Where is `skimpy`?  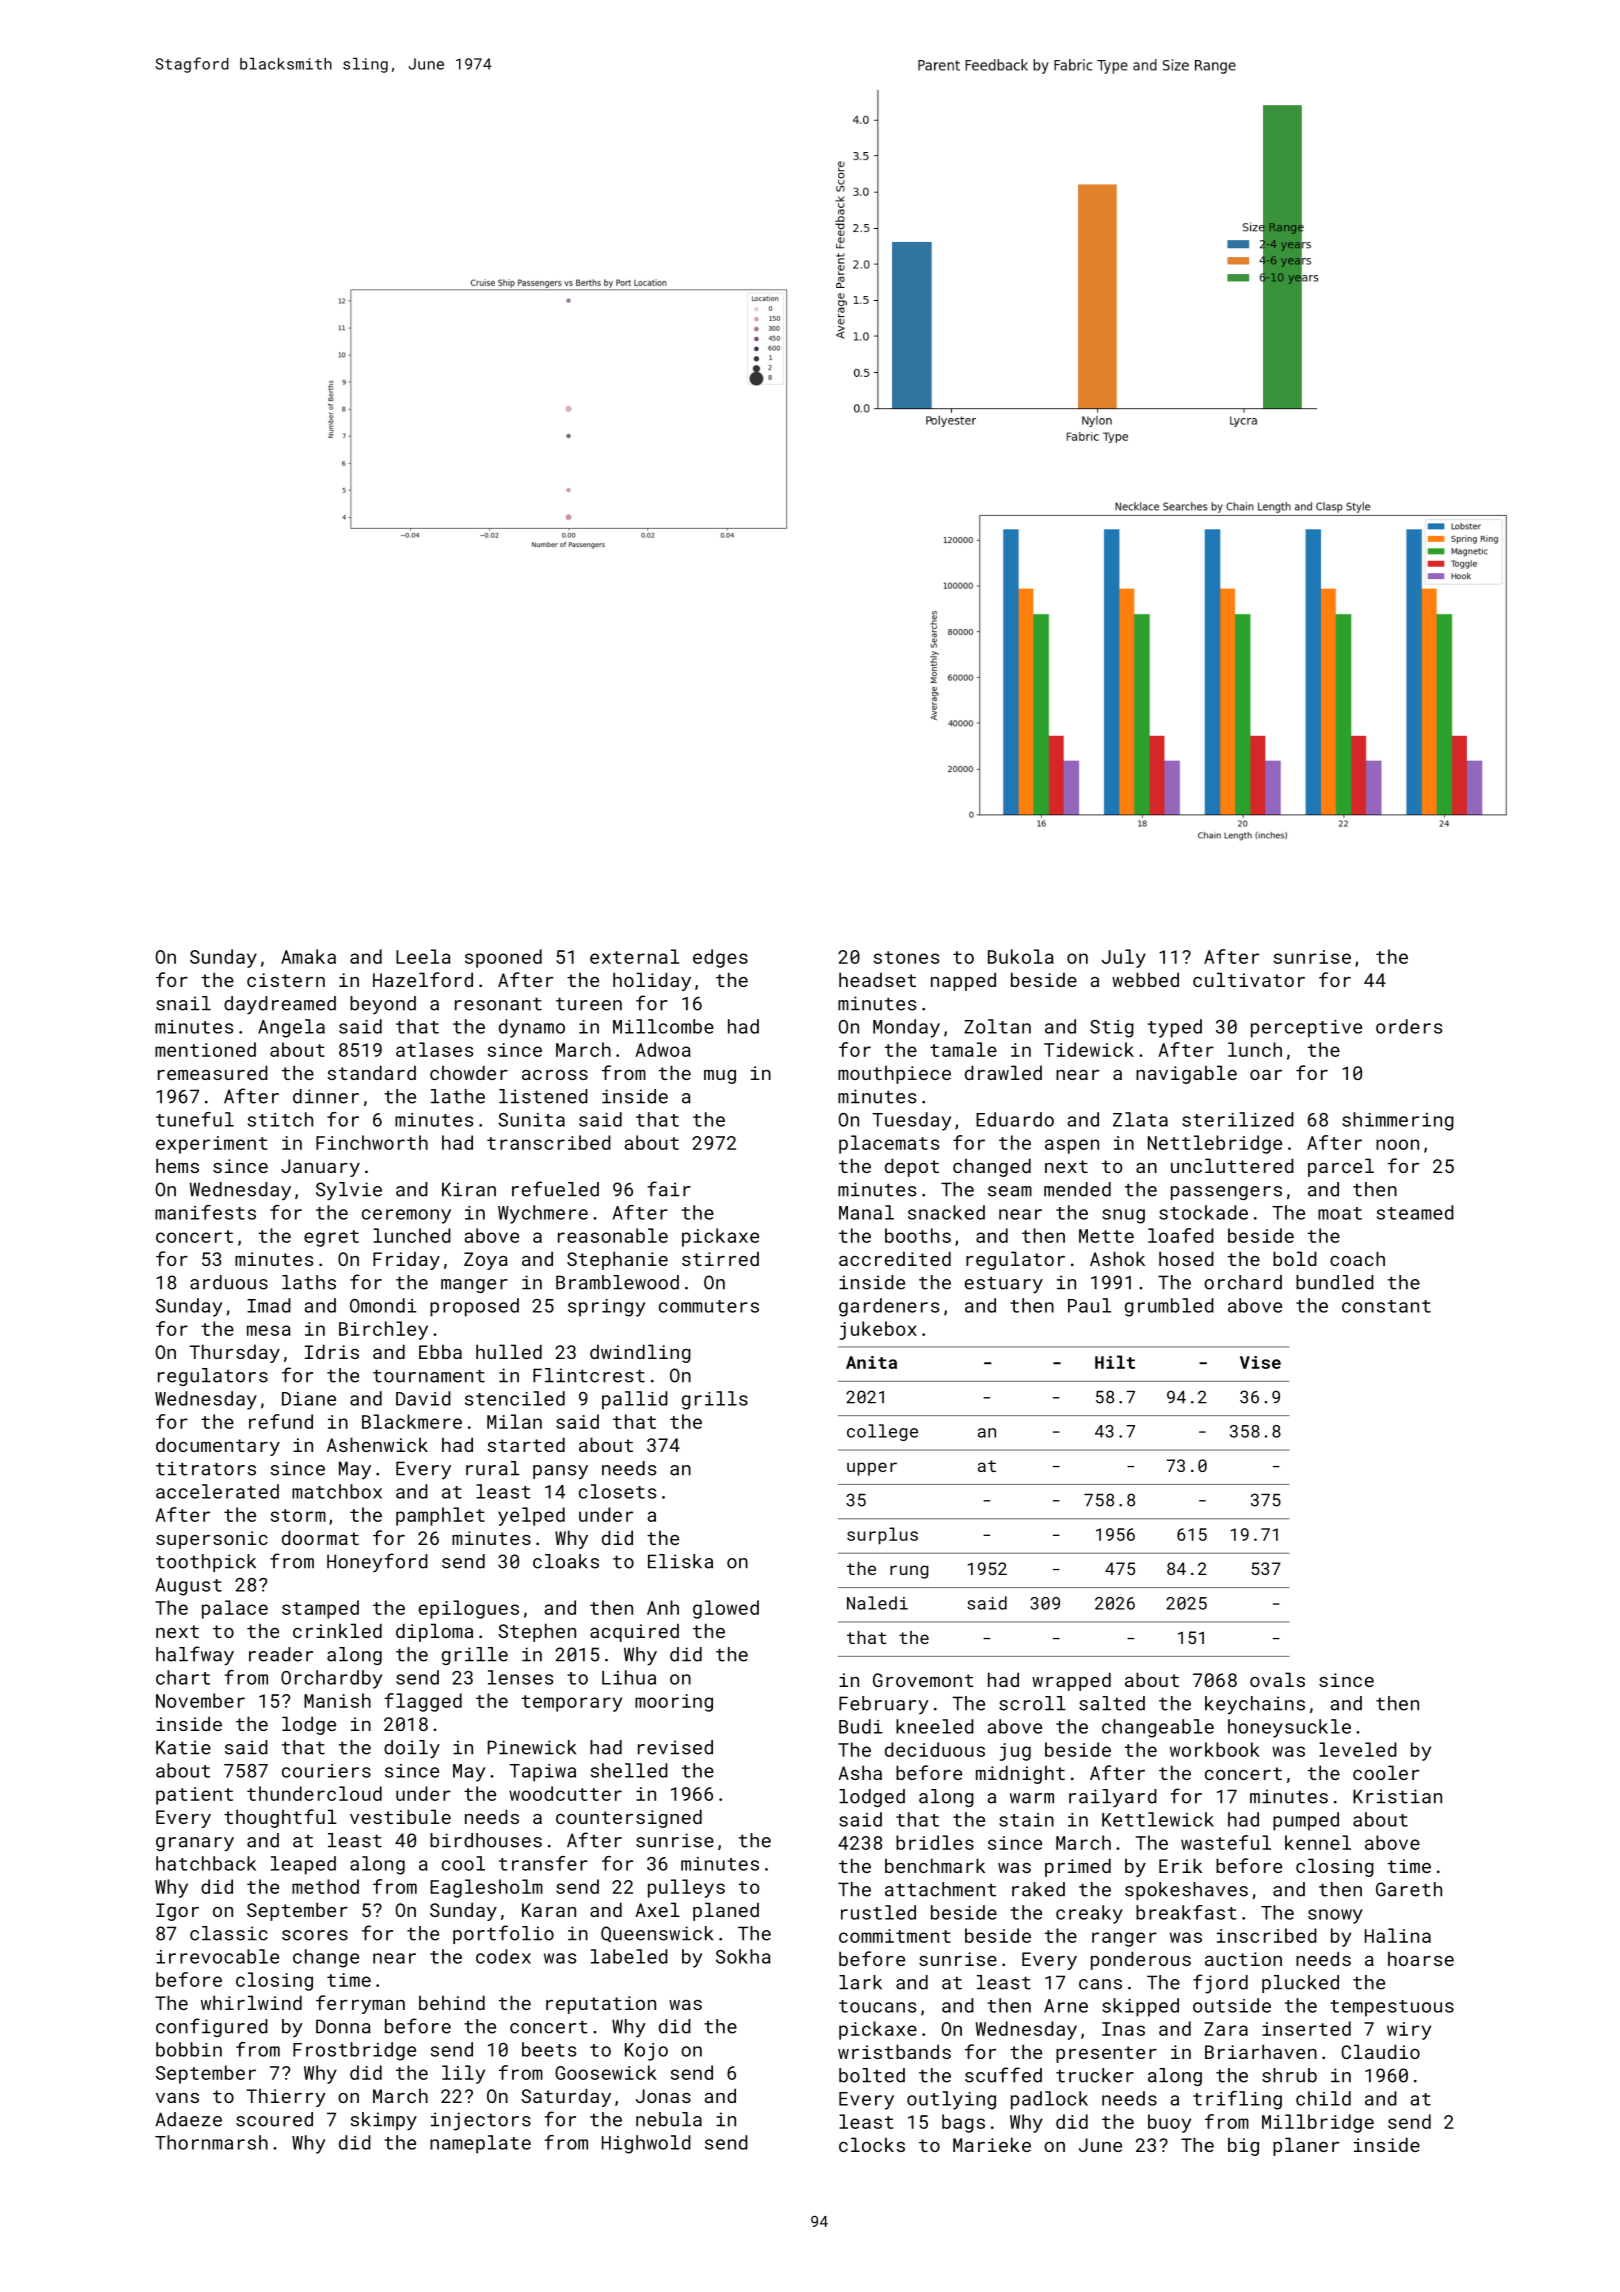
skimpy is located at coordinates (383, 2121).
